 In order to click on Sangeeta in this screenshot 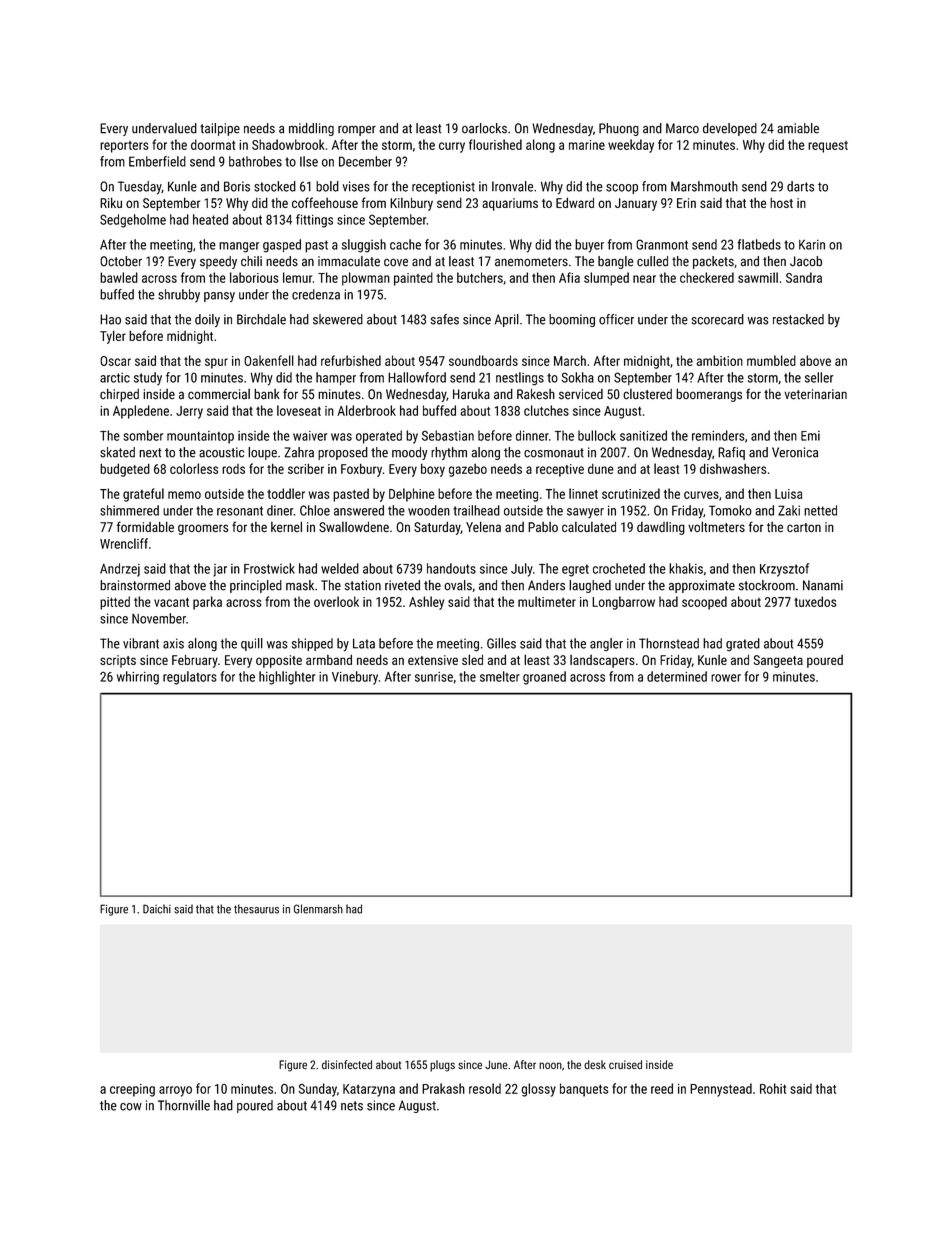, I will do `click(778, 661)`.
